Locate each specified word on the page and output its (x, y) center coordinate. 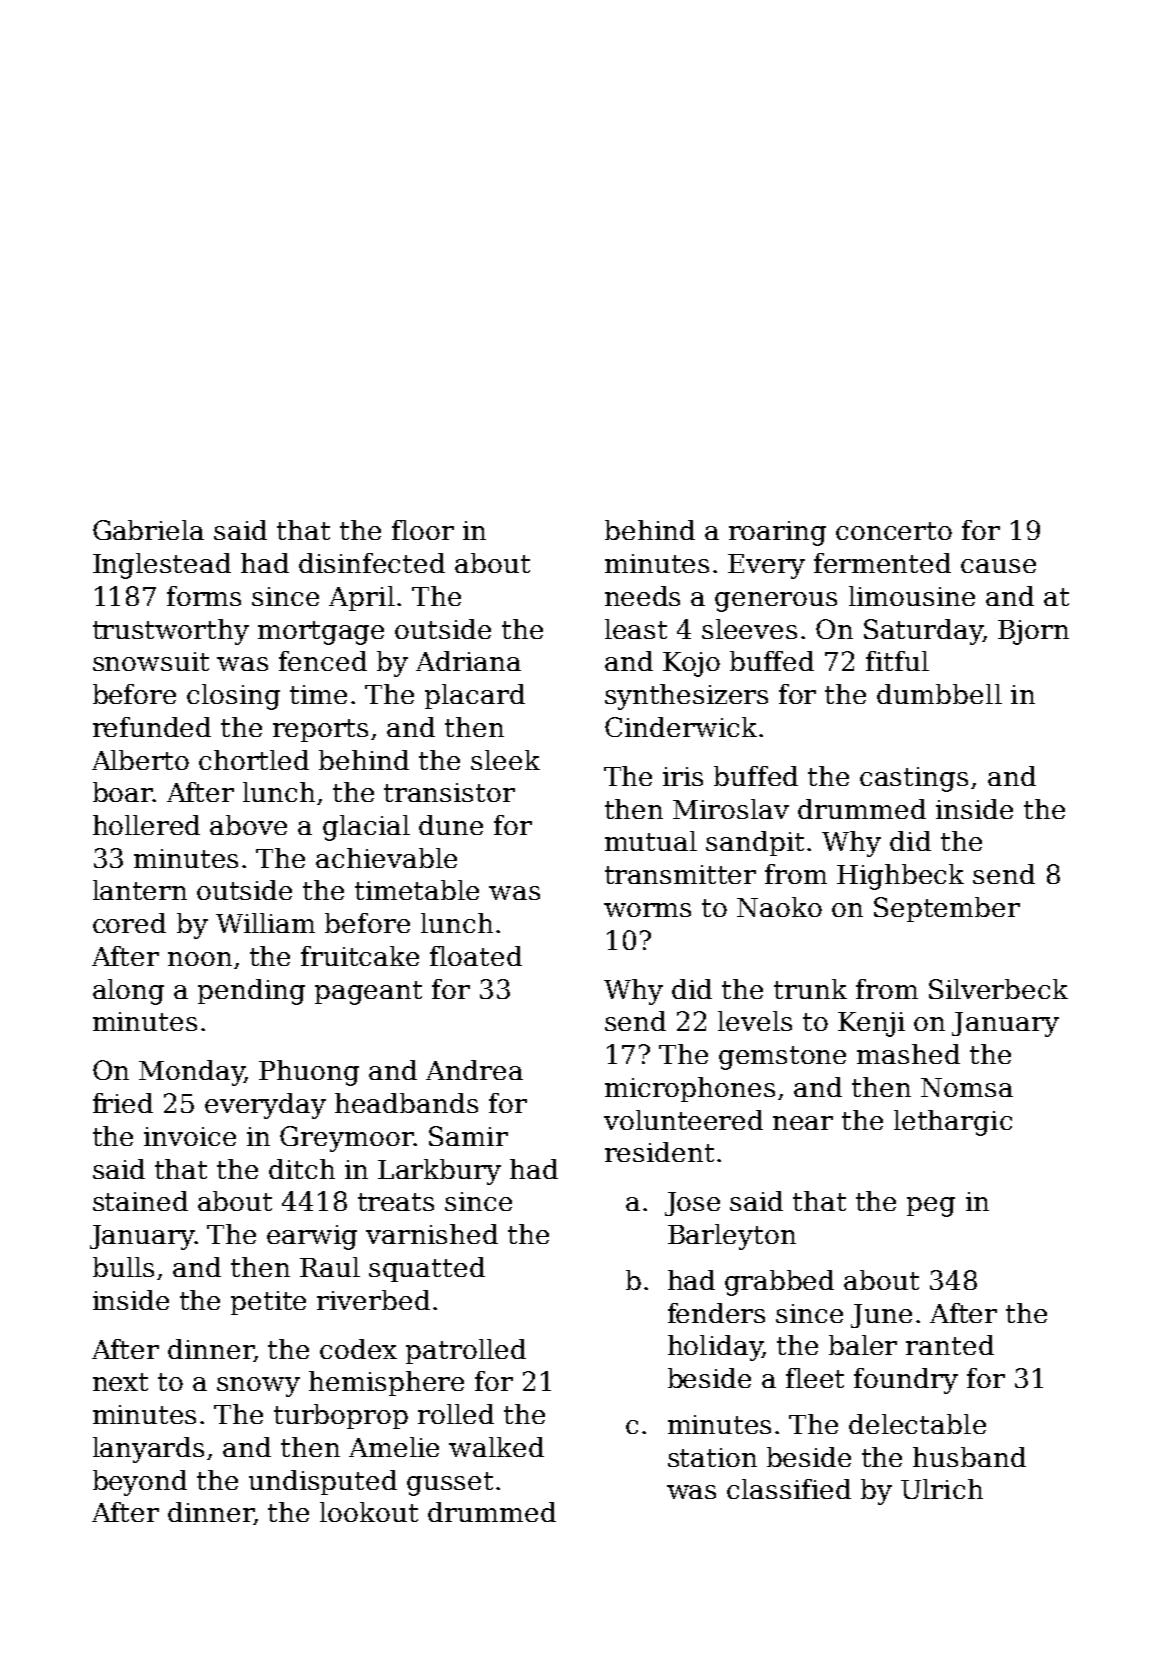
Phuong (309, 1073)
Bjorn (1033, 632)
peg (931, 1207)
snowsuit (151, 661)
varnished (432, 1234)
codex (358, 1349)
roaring (777, 533)
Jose (692, 1204)
